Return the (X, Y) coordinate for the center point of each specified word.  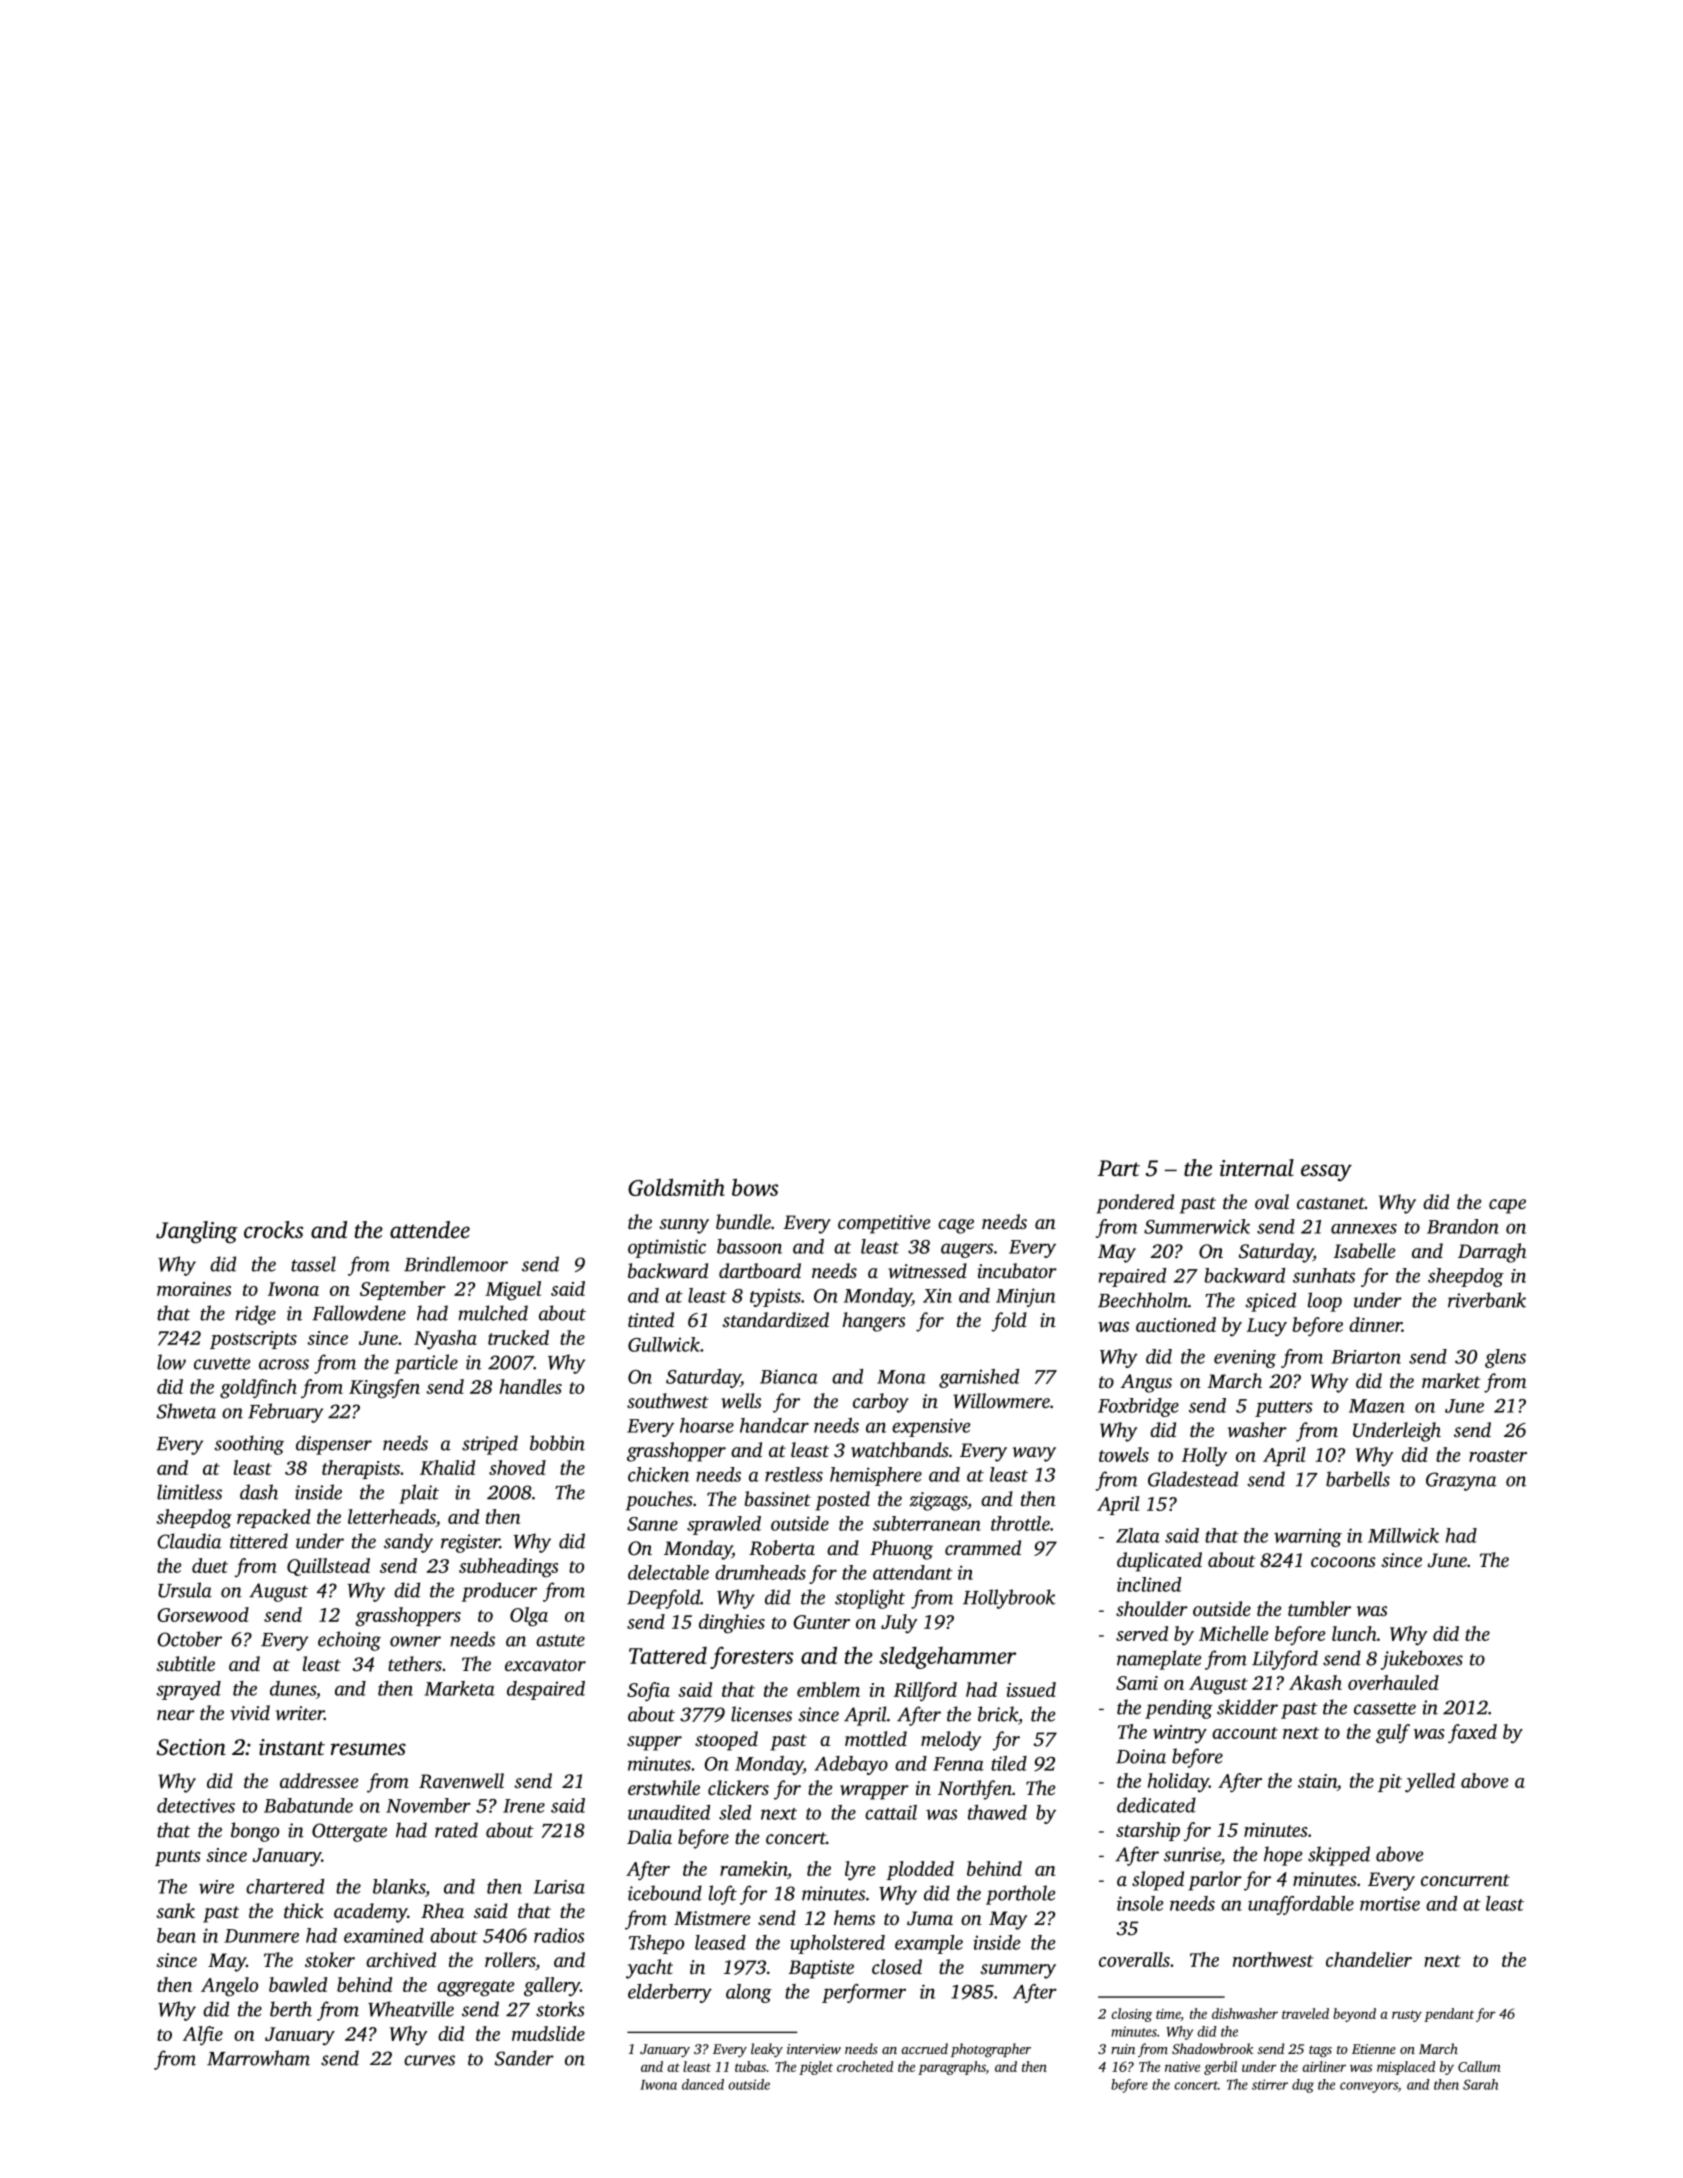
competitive (884, 1224)
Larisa (559, 1887)
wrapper (874, 1792)
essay (1326, 1173)
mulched (493, 1313)
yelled (1430, 1783)
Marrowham (258, 2058)
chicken (658, 1474)
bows (755, 1187)
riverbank (1487, 1300)
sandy (408, 1543)
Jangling (197, 1232)
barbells (1358, 1479)
